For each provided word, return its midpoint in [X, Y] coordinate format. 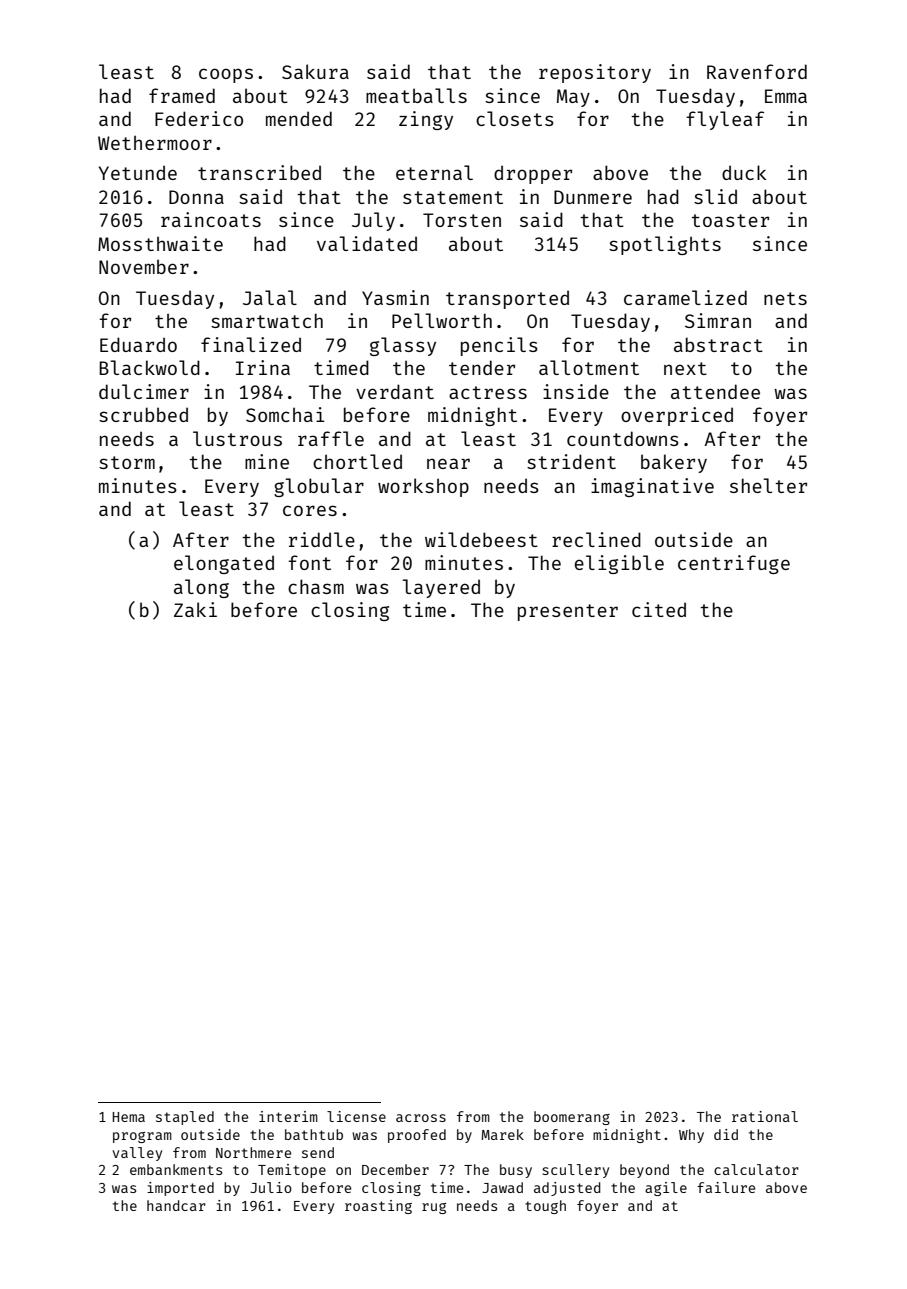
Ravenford [757, 71]
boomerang [572, 1118]
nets [785, 298]
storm [127, 462]
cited [659, 609]
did [726, 1134]
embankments [176, 1169]
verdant [395, 391]
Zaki [195, 609]
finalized [251, 344]
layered [441, 588]
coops [226, 75]
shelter [768, 485]
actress [488, 392]
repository [595, 73]
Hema [129, 1117]
